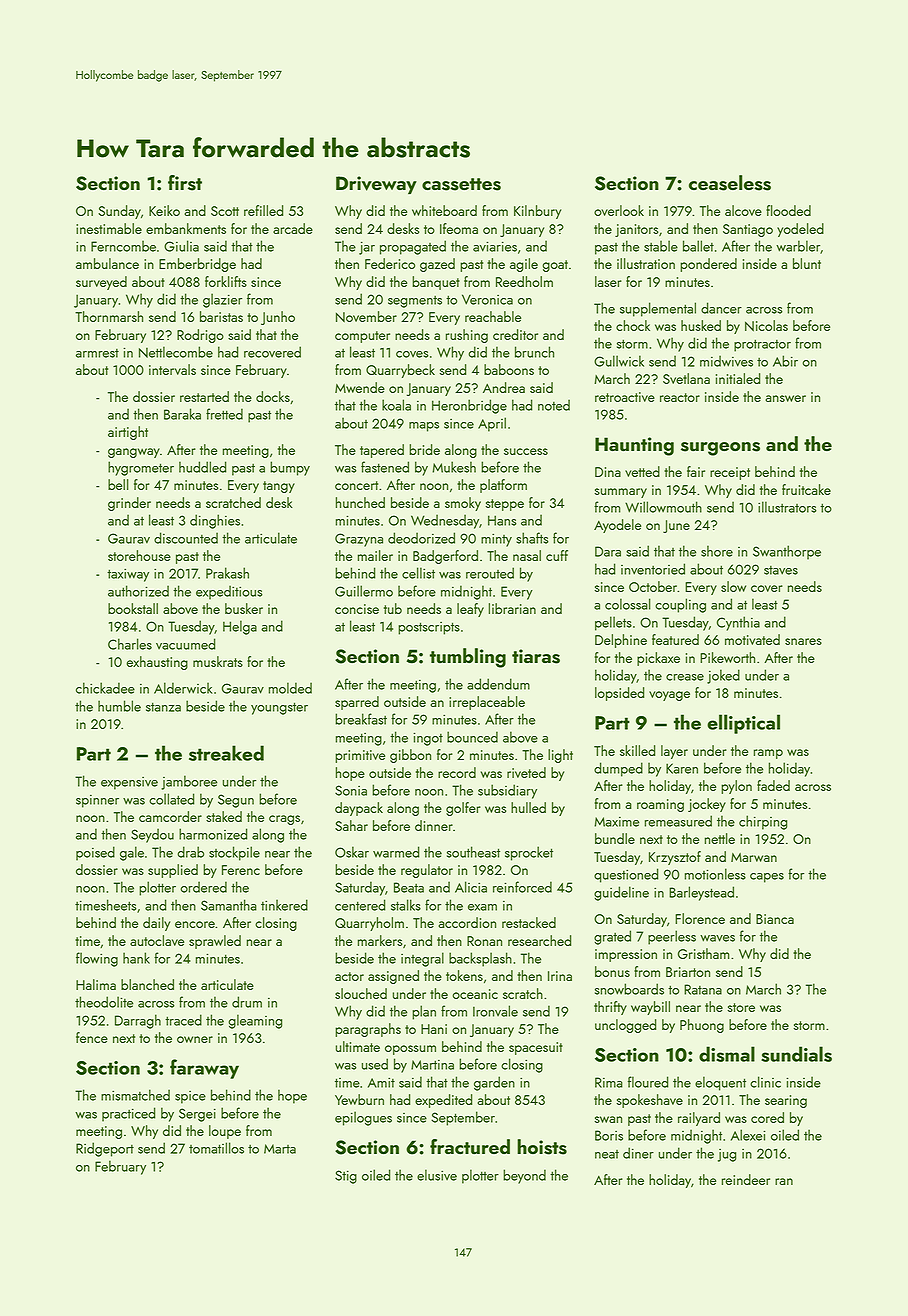 Image resolution: width=908 pixels, height=1316 pixels. Describe the element at coordinates (361, 719) in the screenshot. I see `breakfast` at that location.
